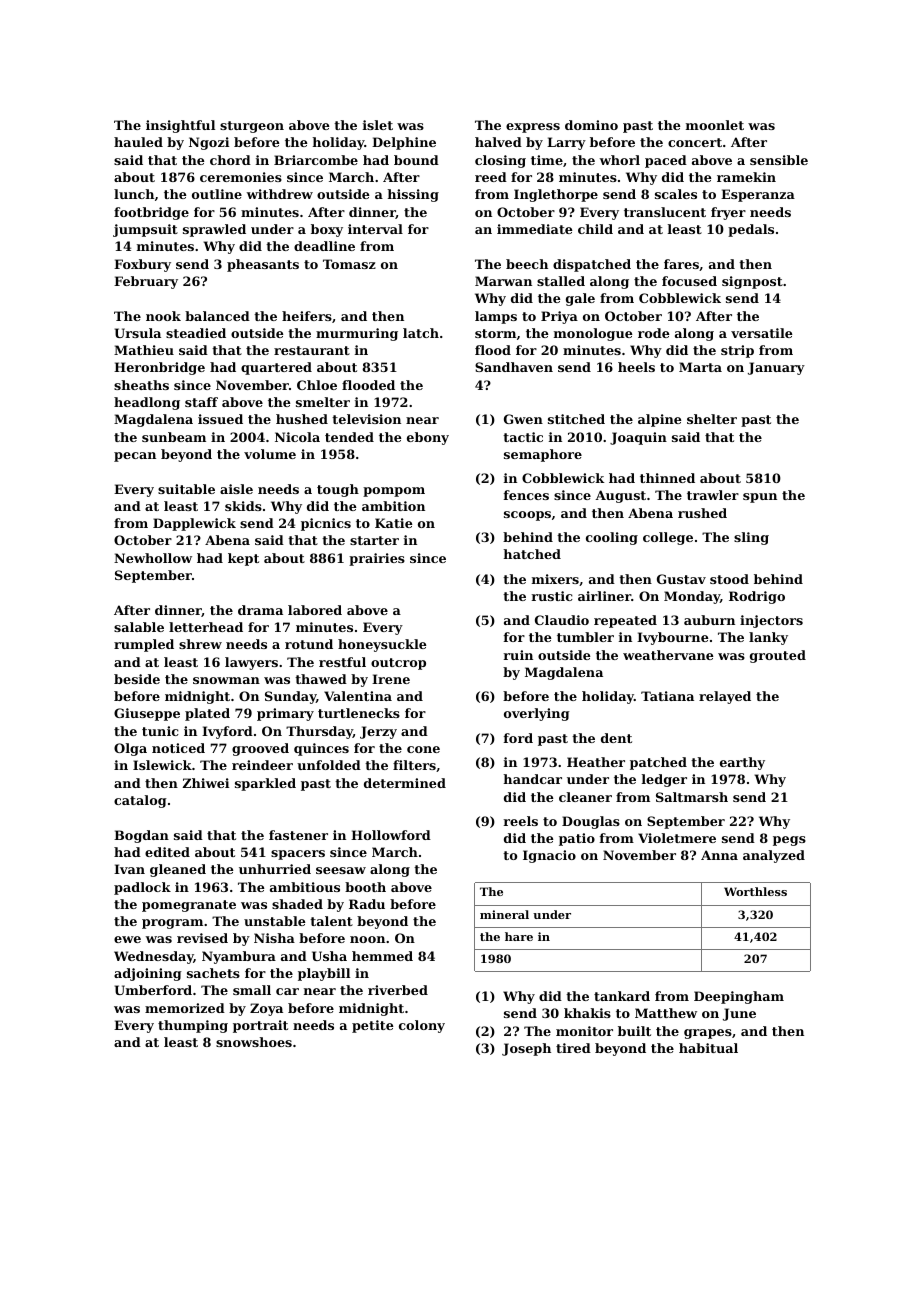 The width and height of the document is (924, 1308). I want to click on pecan, so click(135, 457).
